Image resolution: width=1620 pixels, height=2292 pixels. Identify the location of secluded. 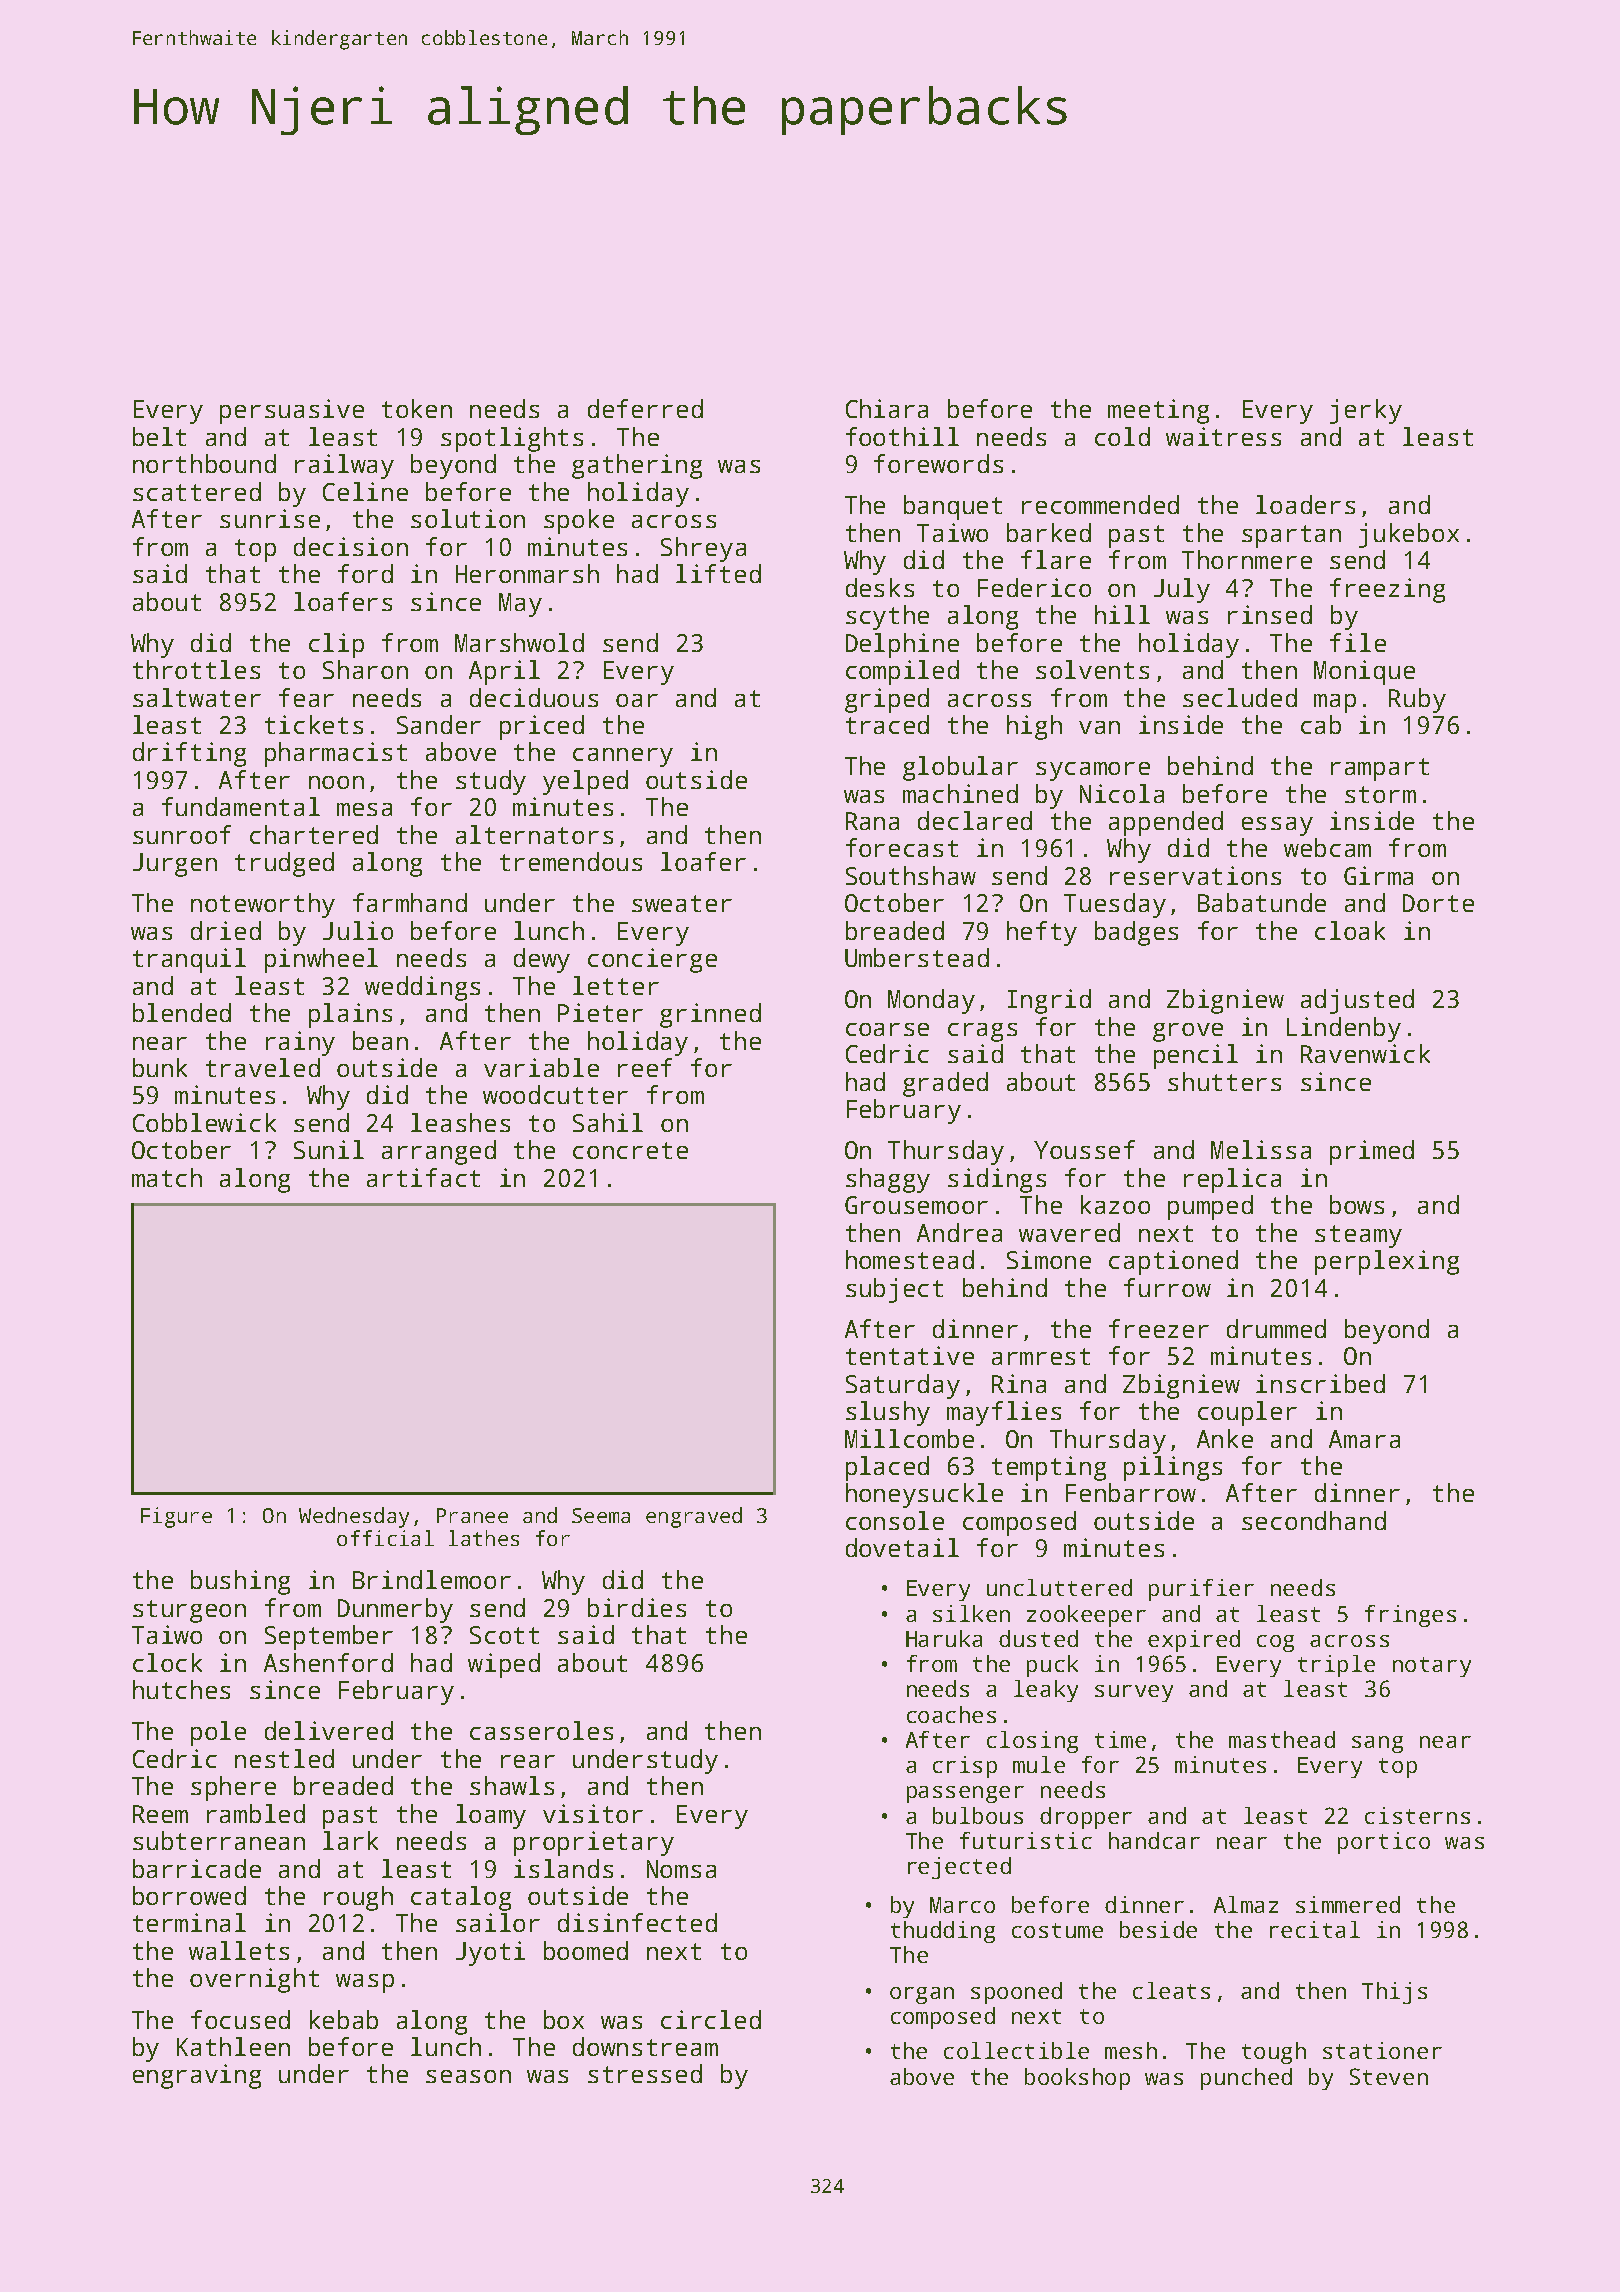
(1240, 697).
